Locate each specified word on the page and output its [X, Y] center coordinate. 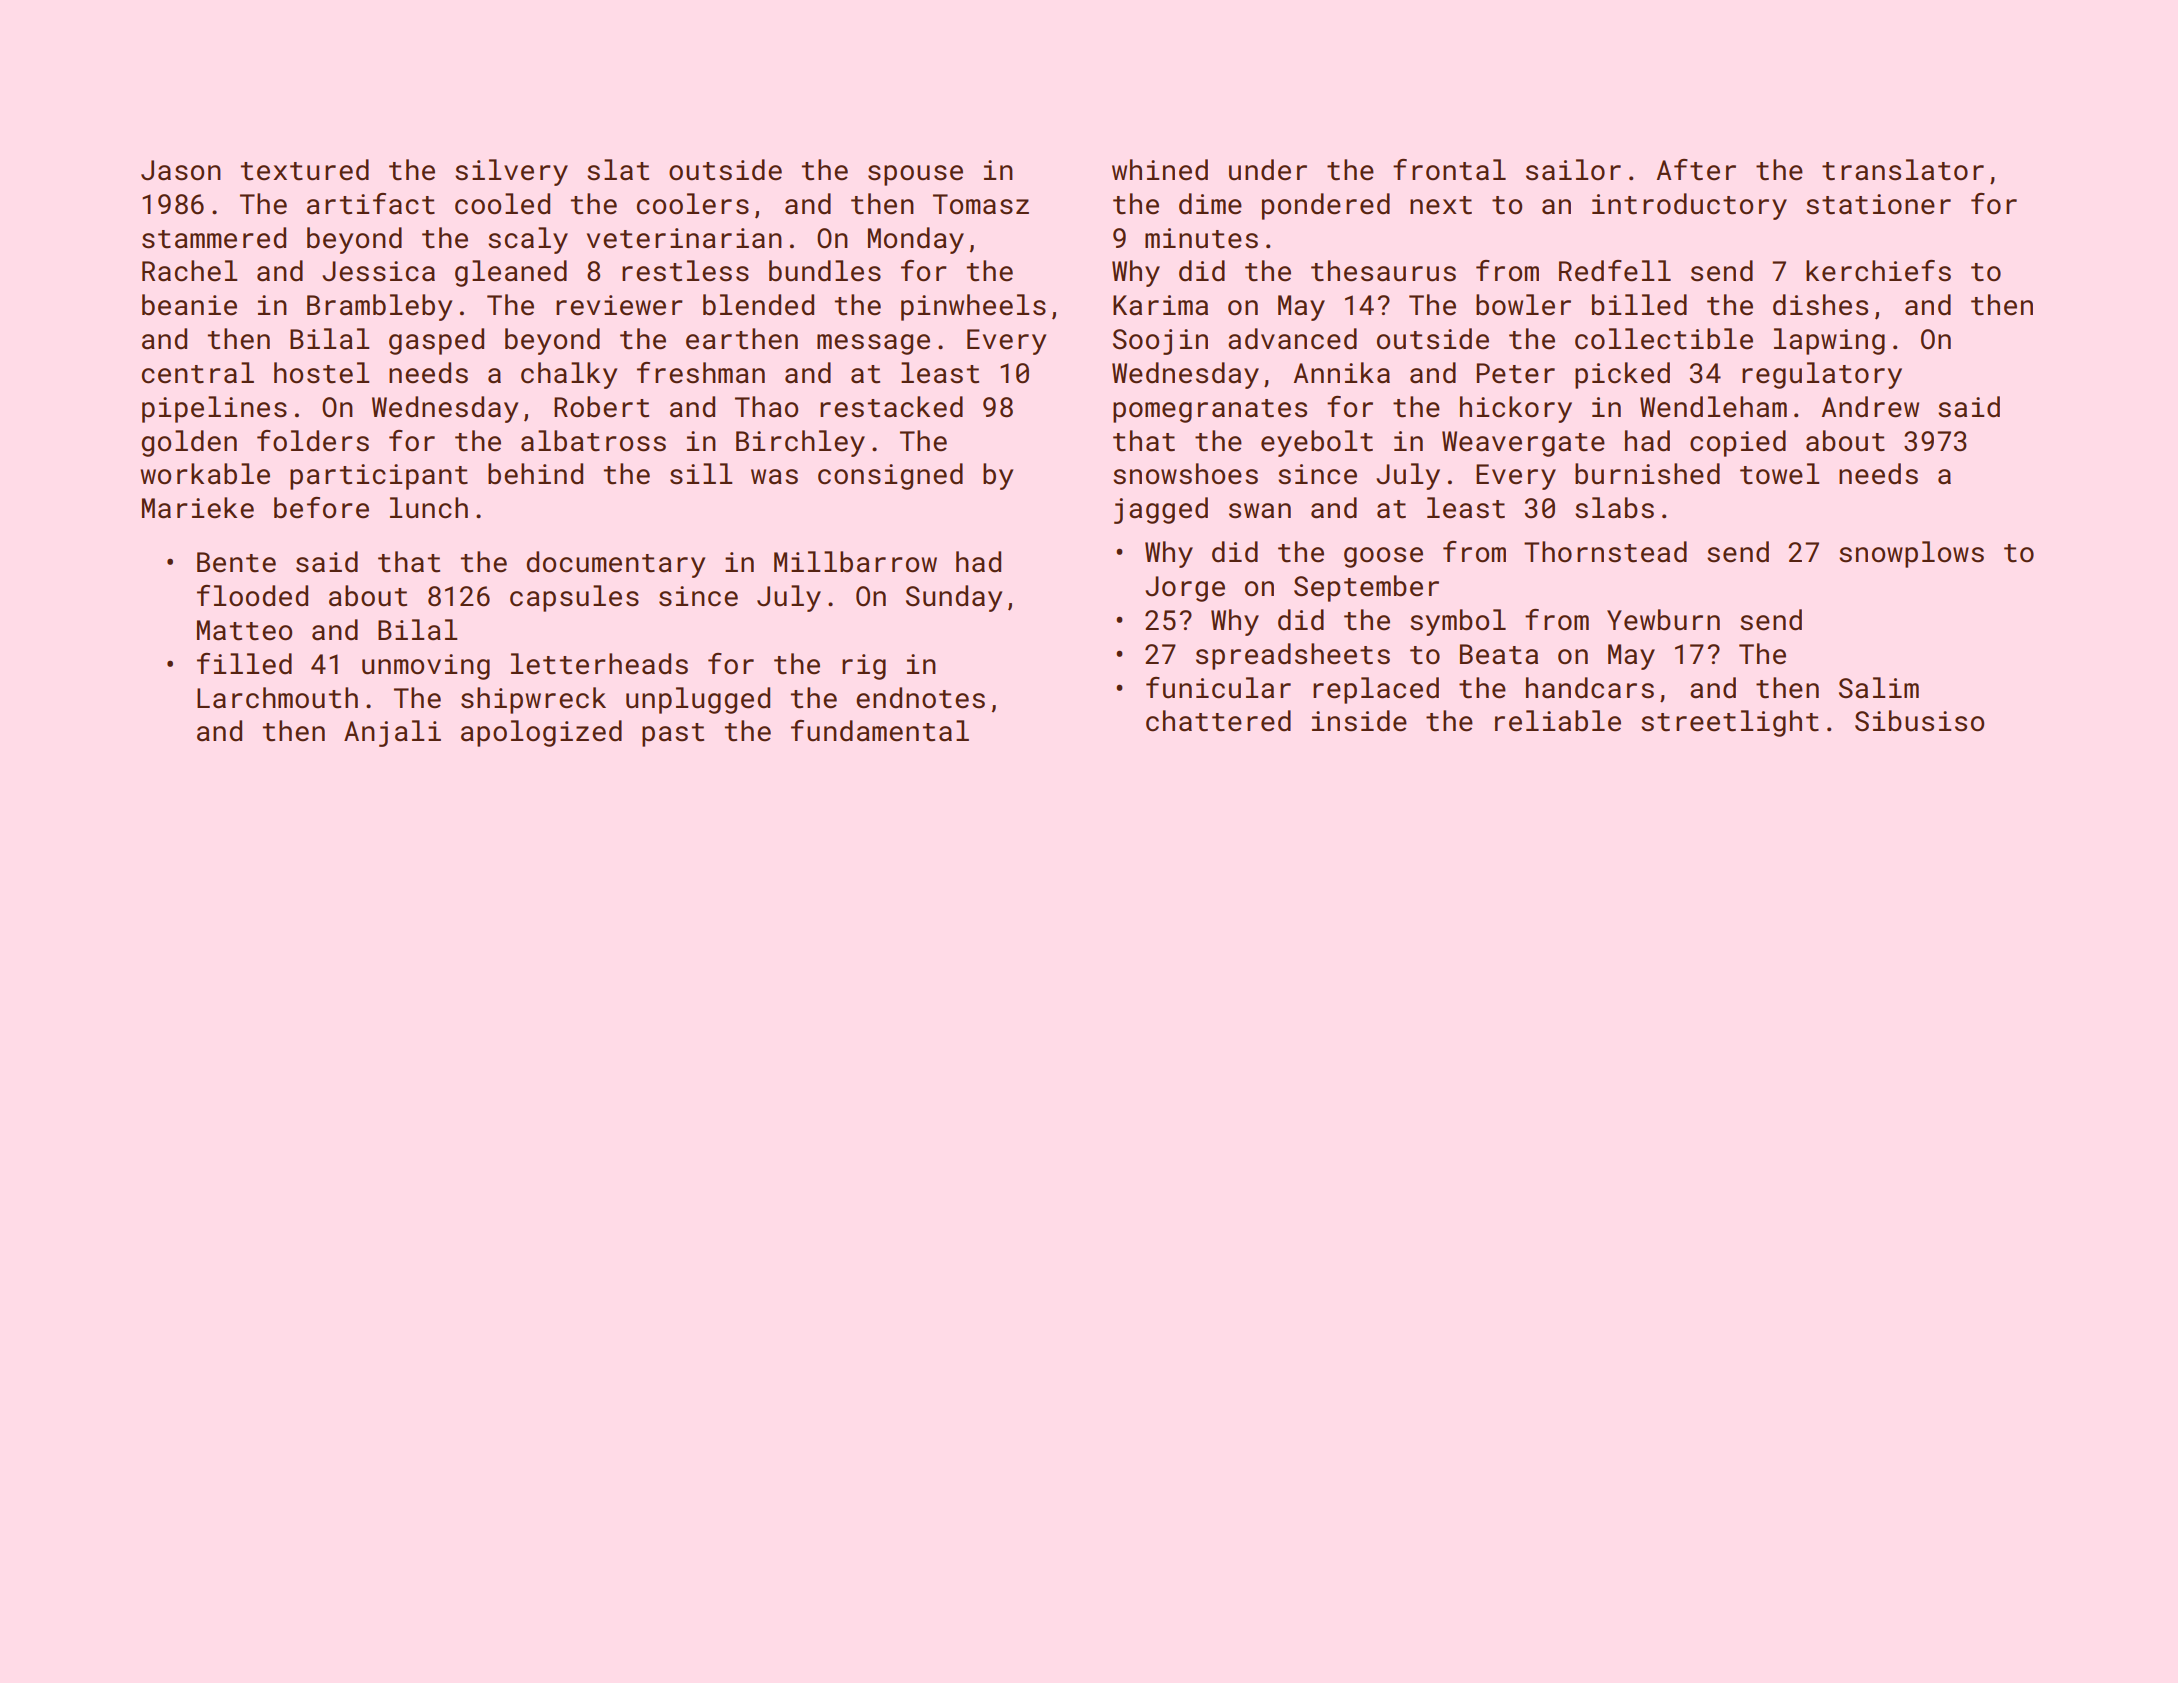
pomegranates [1210, 411]
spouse [915, 175]
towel [1780, 474]
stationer [1878, 204]
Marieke [198, 508]
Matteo [244, 630]
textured [305, 170]
